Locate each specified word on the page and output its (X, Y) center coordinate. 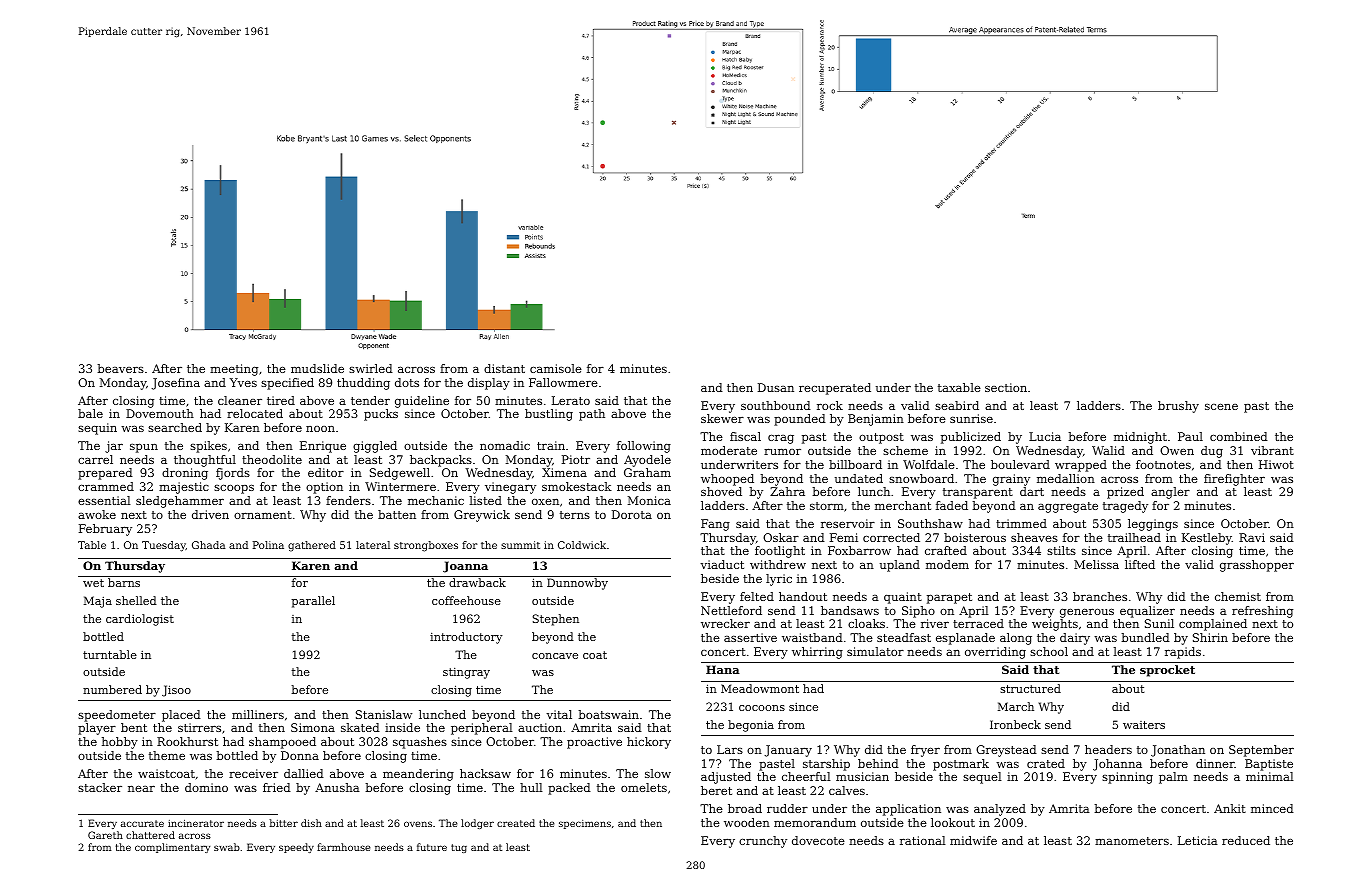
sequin (97, 429)
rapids (1183, 653)
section (1006, 387)
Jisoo (176, 691)
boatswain (609, 714)
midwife (973, 840)
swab (227, 847)
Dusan (776, 387)
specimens (585, 824)
